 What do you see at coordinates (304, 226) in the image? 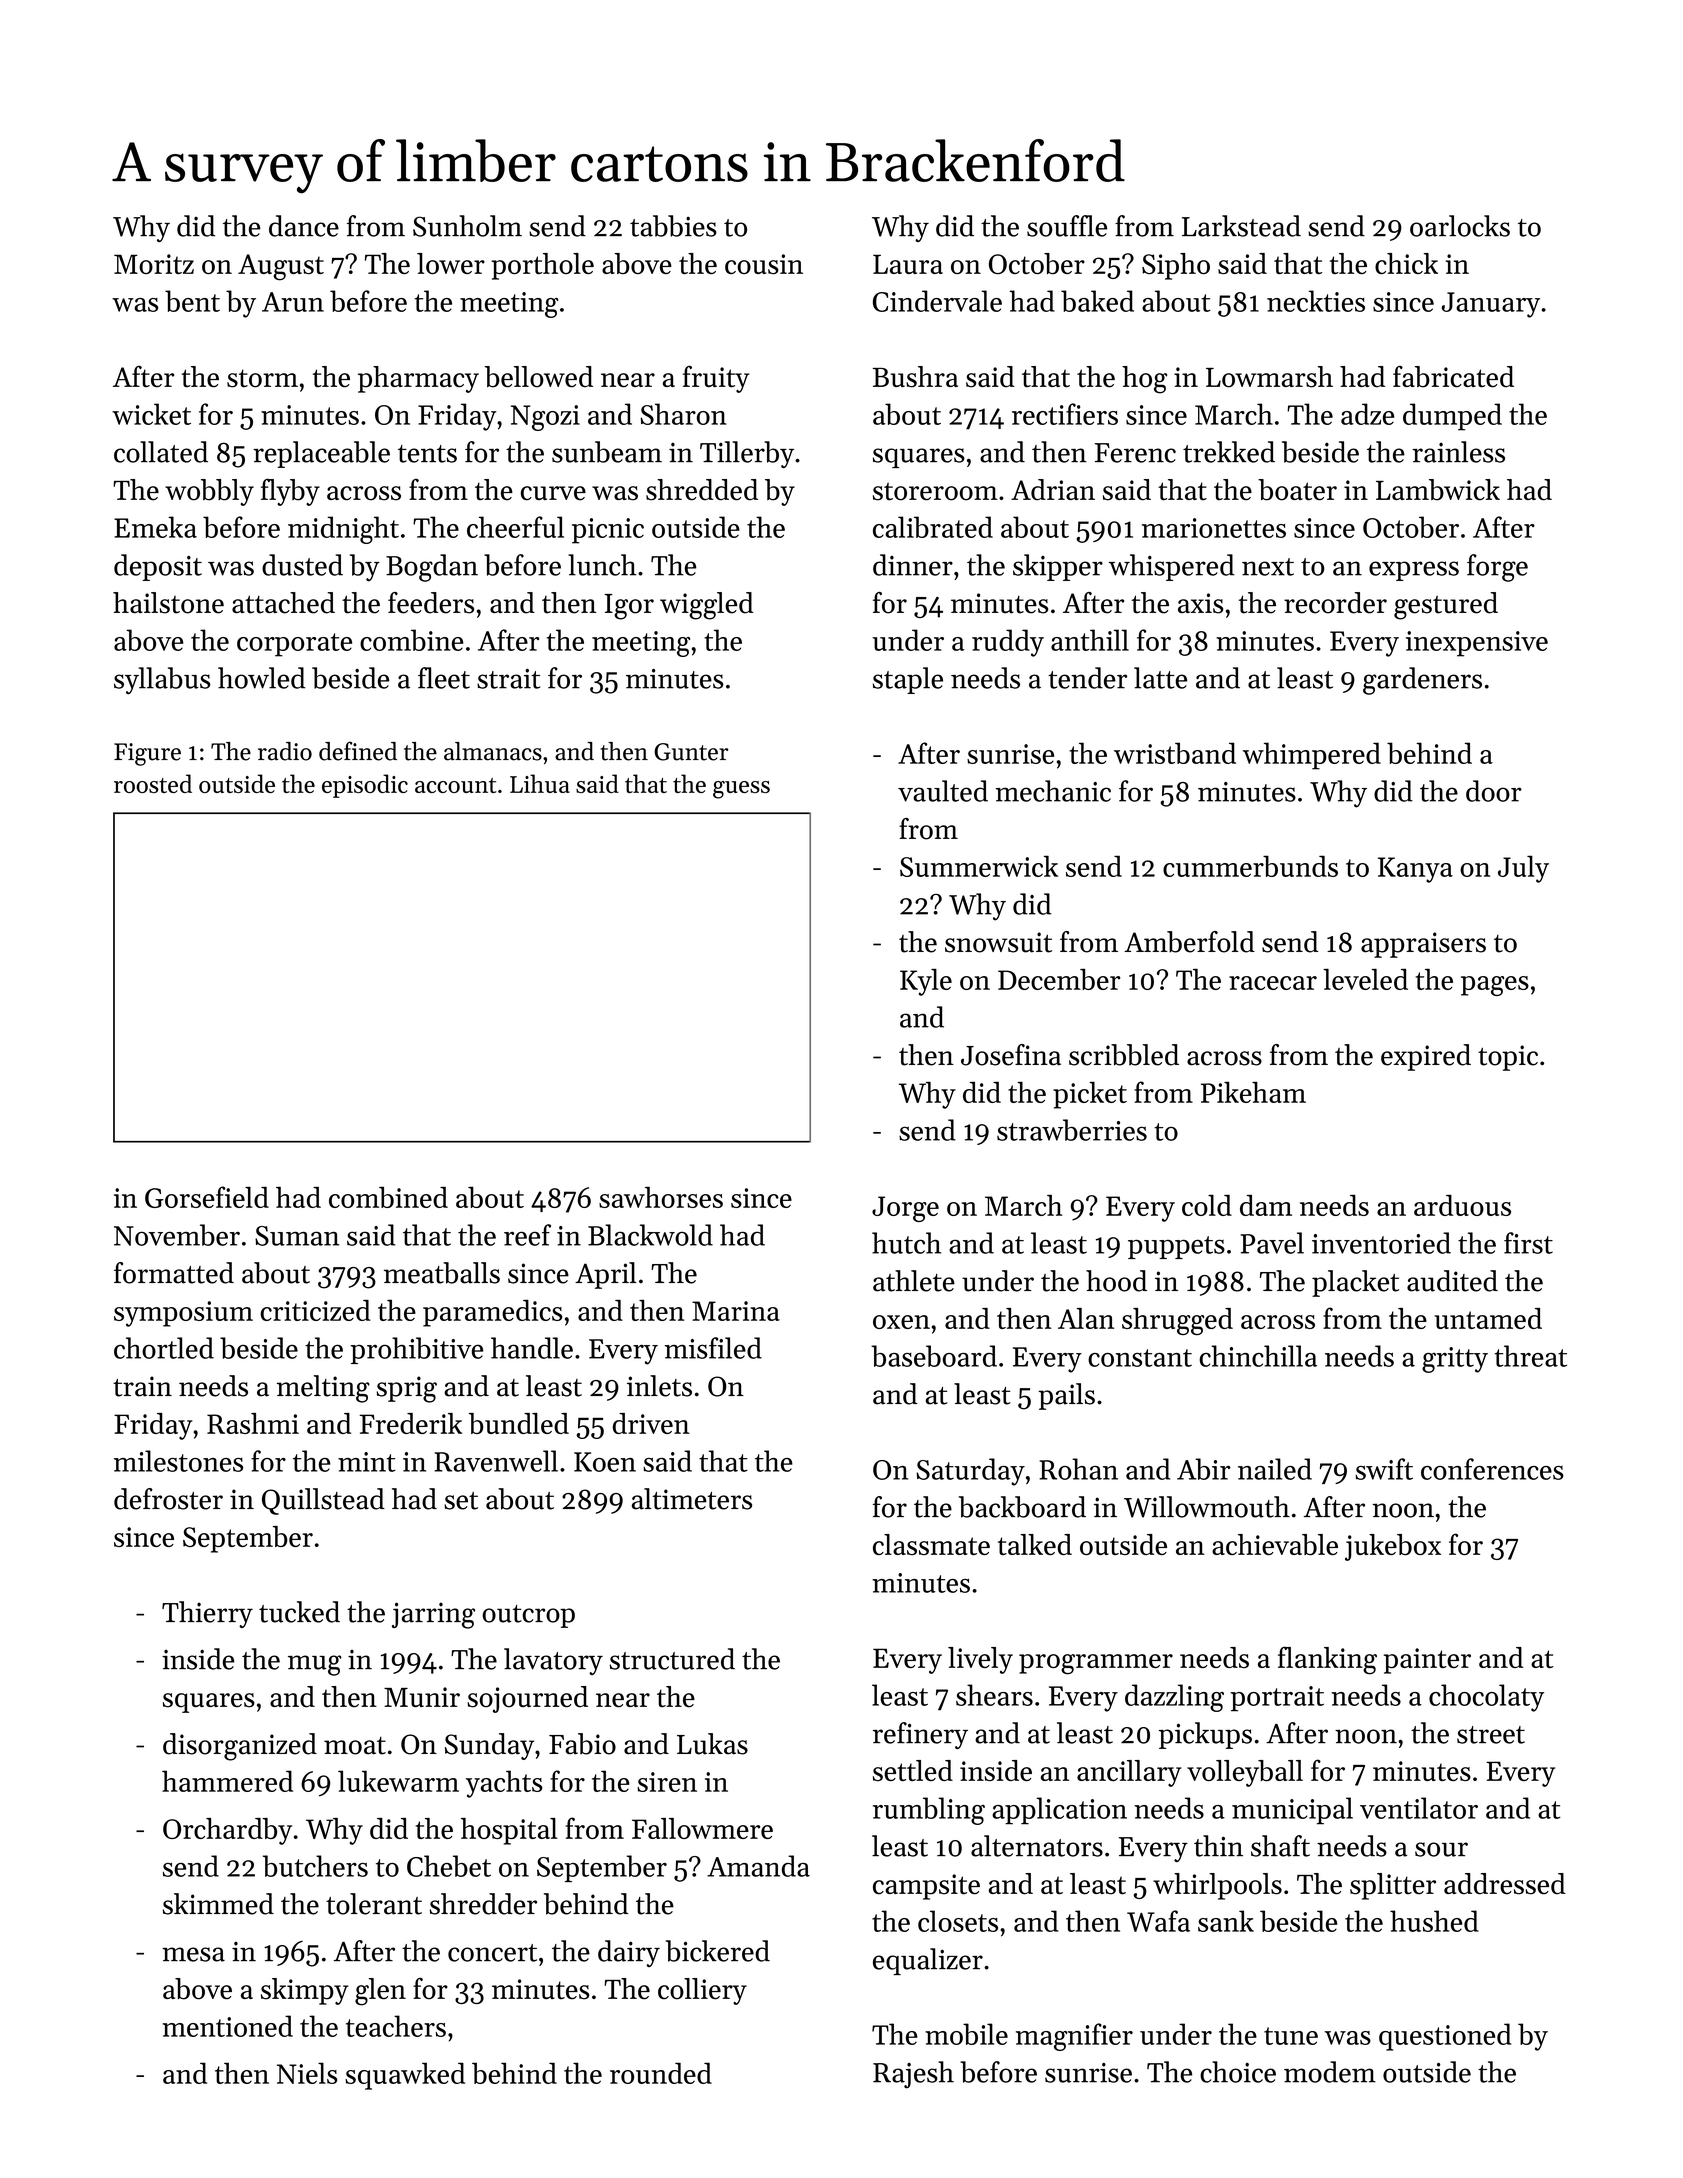
I see `dance` at bounding box center [304, 226].
